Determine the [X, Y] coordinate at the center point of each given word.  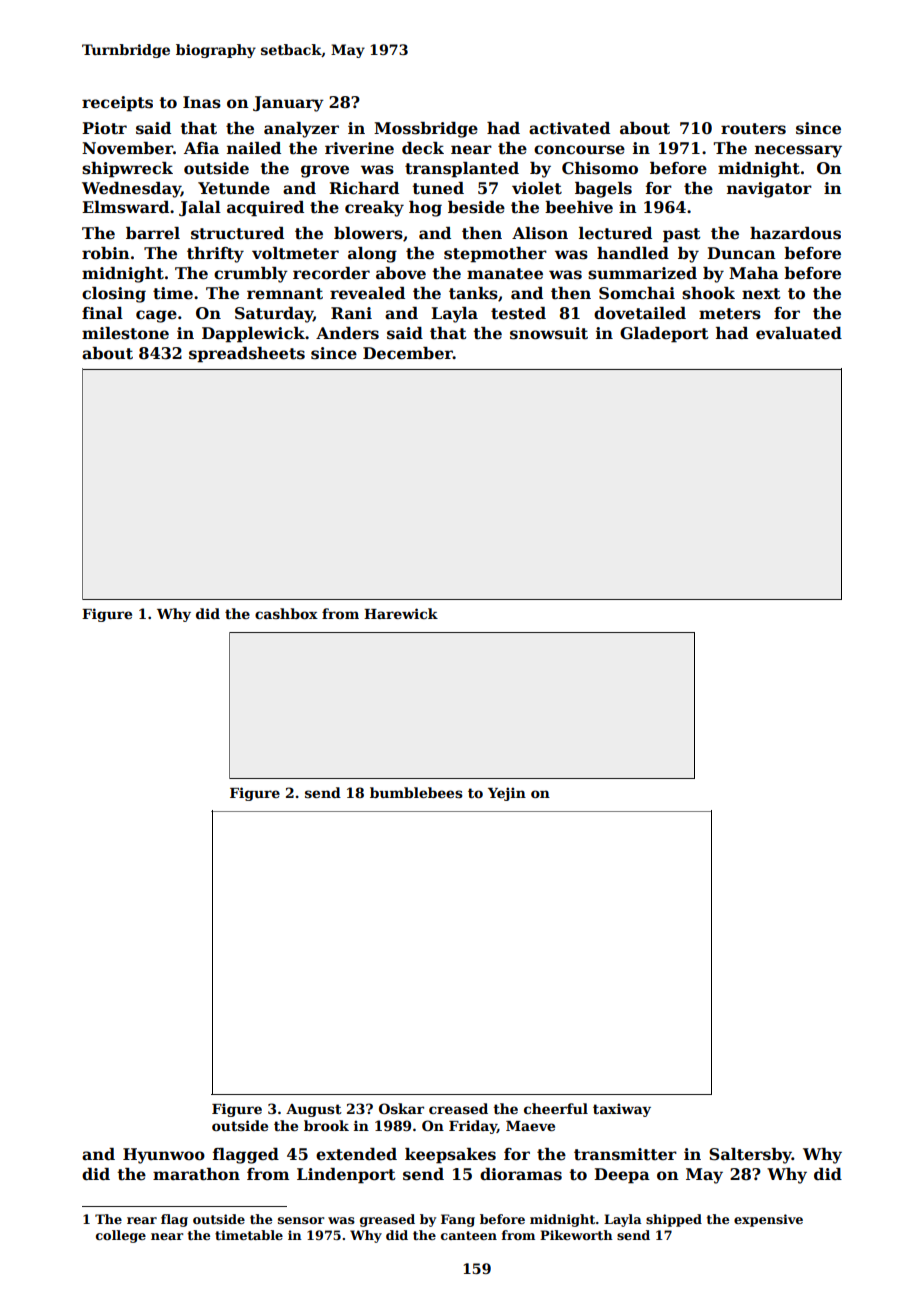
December [408, 353]
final [102, 313]
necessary [798, 151]
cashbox [286, 613]
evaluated [799, 333]
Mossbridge [426, 130]
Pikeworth [576, 1235]
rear [142, 1220]
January [288, 104]
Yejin [507, 794]
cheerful [556, 1108]
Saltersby [750, 1156]
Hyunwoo [164, 1156]
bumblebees [416, 792]
